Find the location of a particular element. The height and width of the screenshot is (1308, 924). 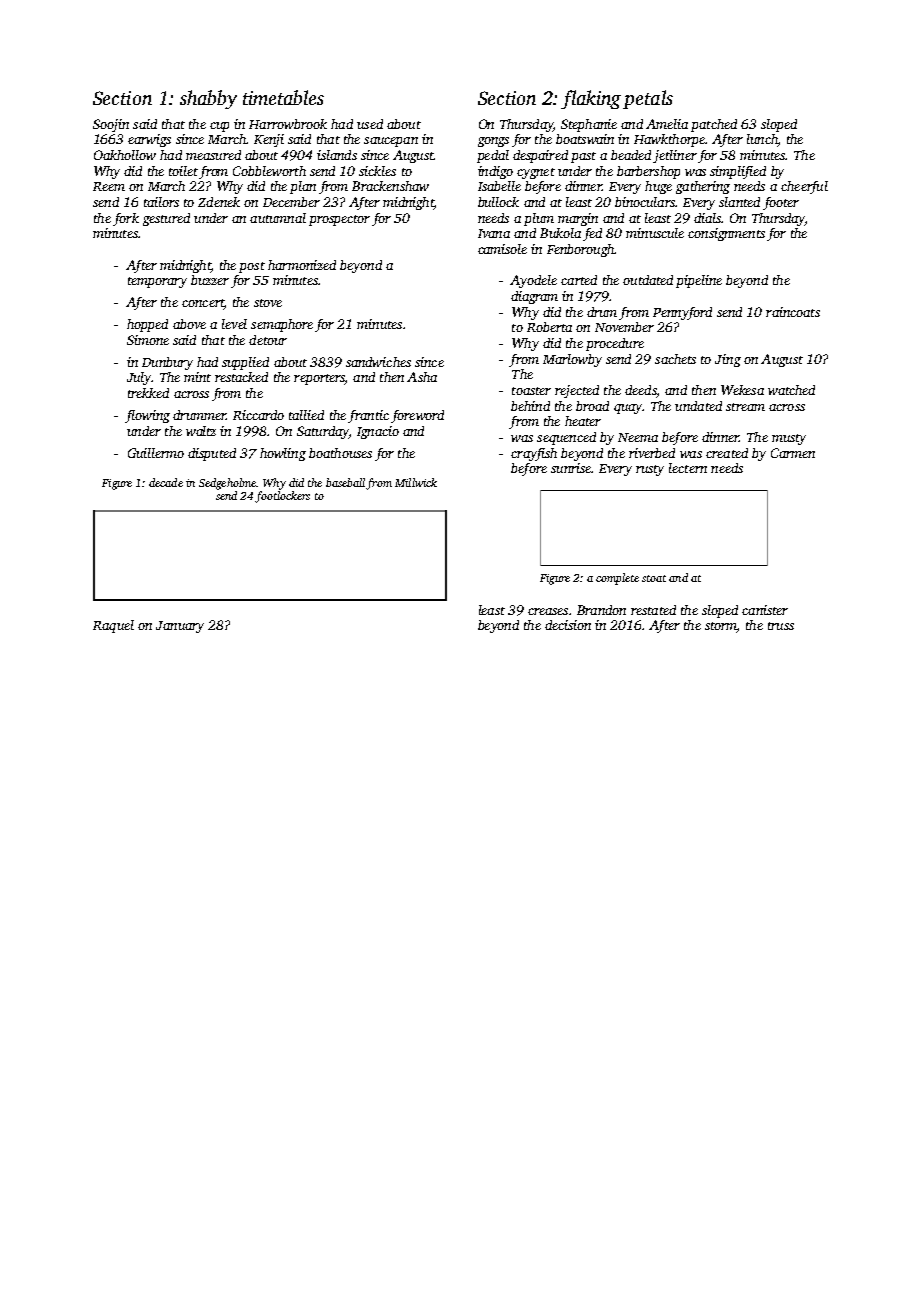

hopped is located at coordinates (147, 325).
